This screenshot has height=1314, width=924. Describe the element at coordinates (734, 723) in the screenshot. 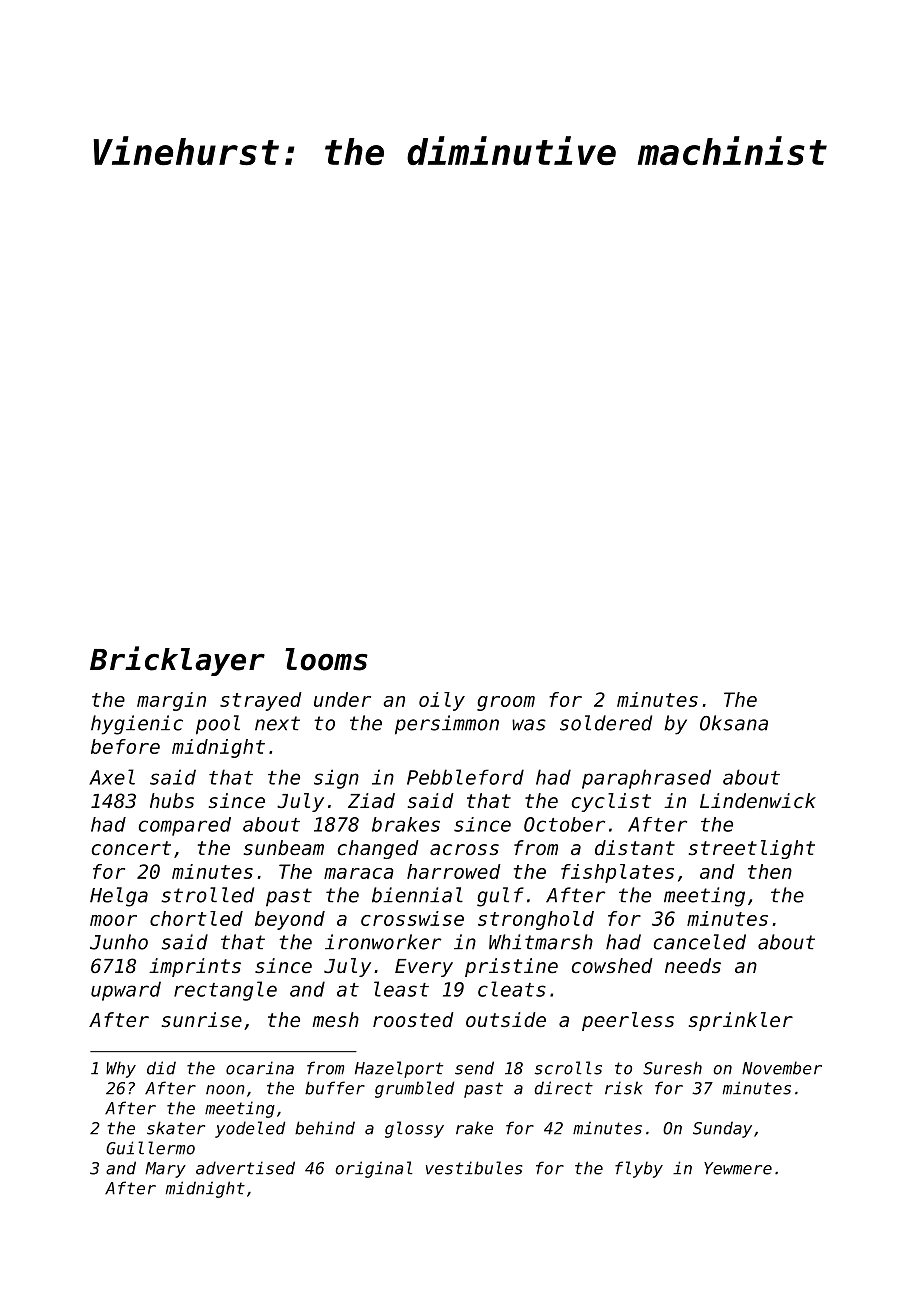

I see `Oksana` at that location.
